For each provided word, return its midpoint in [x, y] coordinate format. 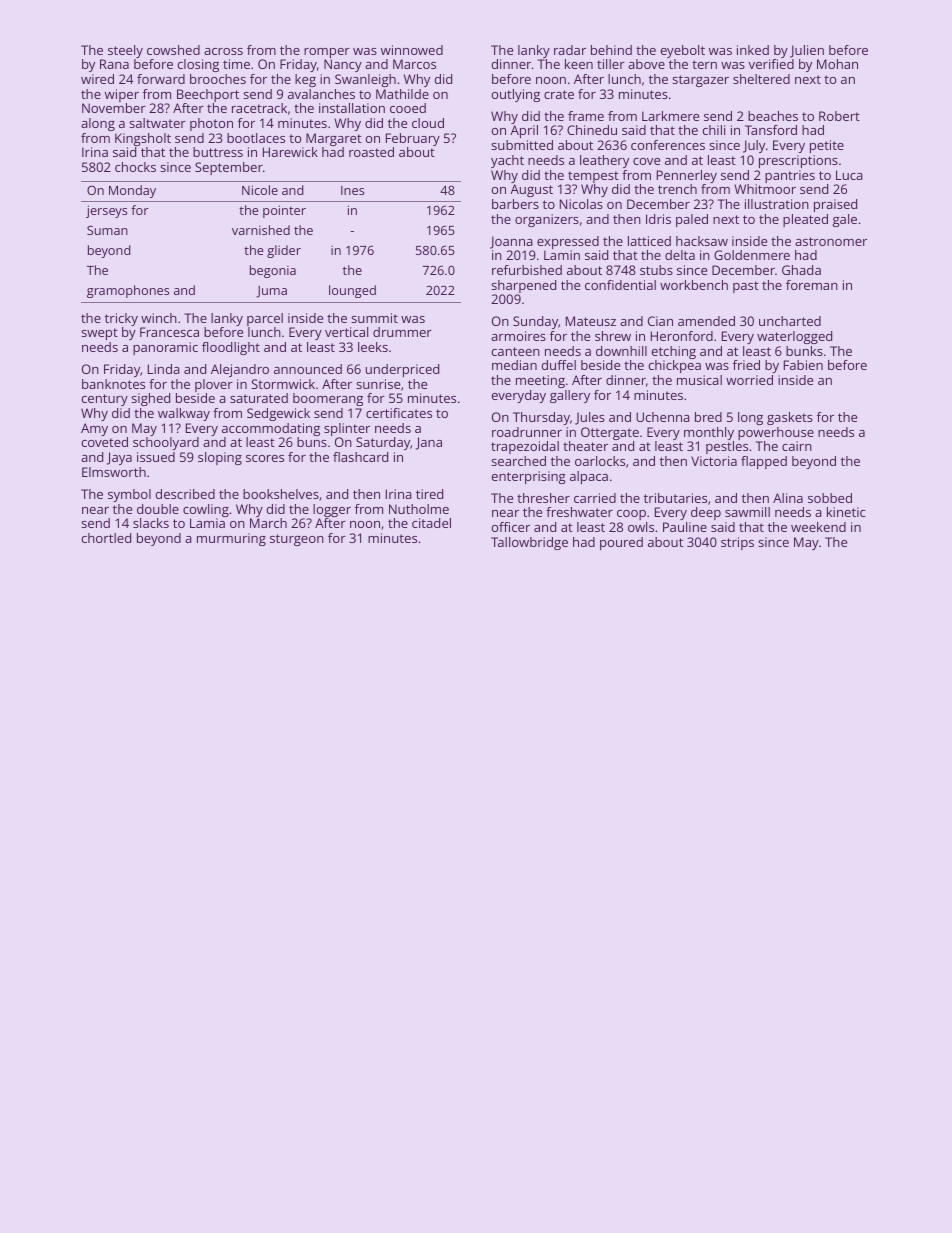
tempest [593, 177]
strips [737, 543]
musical [699, 380]
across [223, 51]
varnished [261, 230]
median [514, 365]
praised [835, 205]
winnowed [412, 50]
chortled [106, 538]
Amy [94, 429]
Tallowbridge [529, 543]
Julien [807, 51]
